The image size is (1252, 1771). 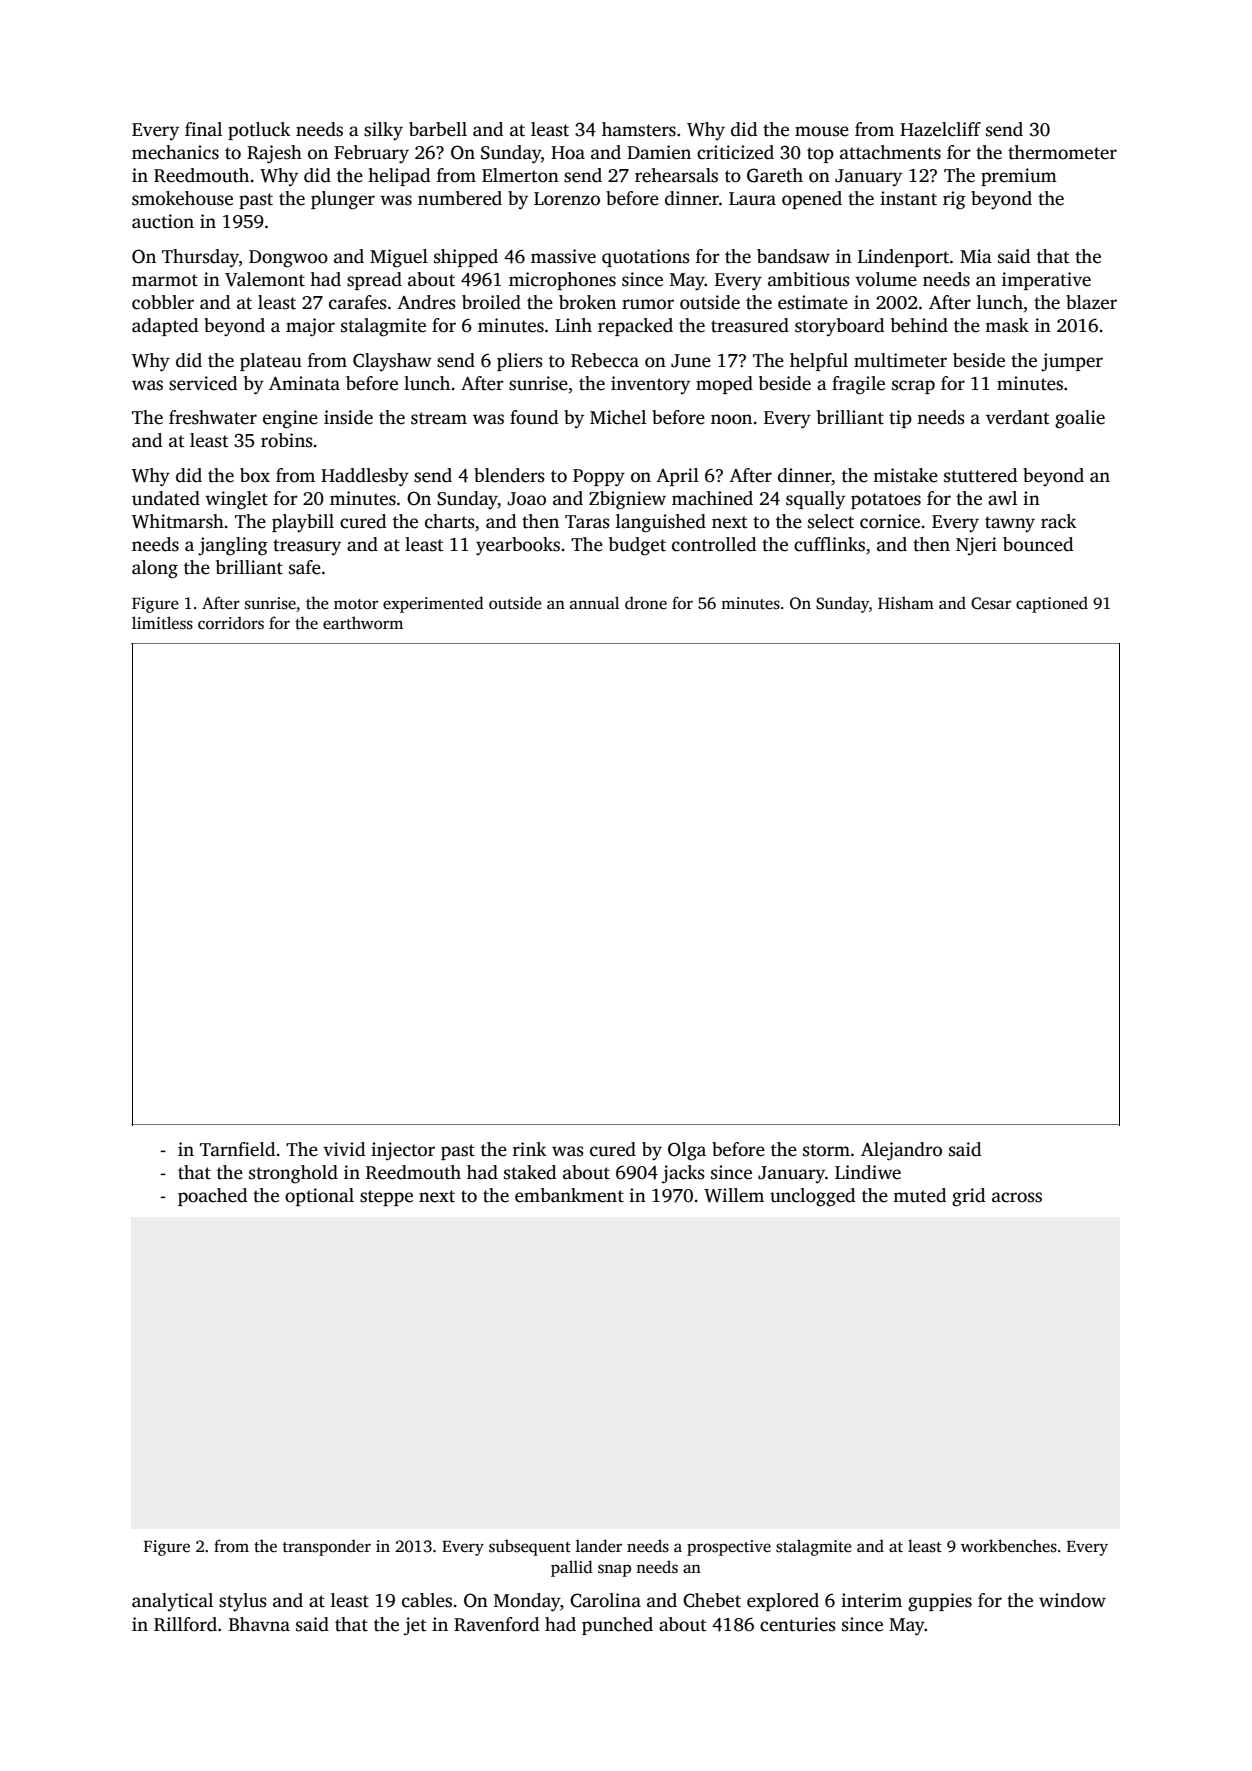 I want to click on motor, so click(x=356, y=604).
